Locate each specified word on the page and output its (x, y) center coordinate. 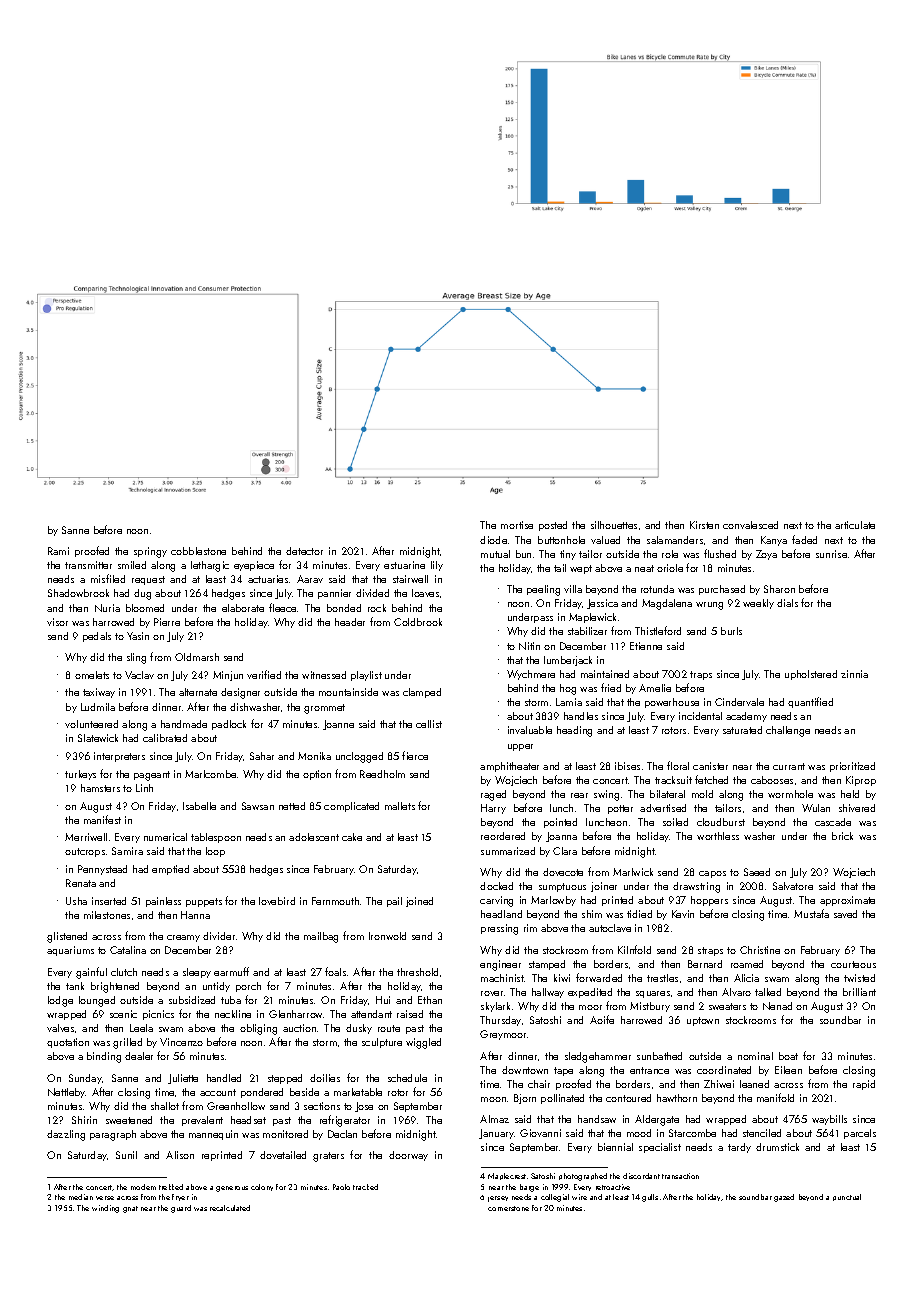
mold (702, 794)
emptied (170, 870)
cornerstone (508, 1208)
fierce (415, 755)
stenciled (762, 1133)
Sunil (126, 1155)
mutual (495, 554)
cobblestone (198, 551)
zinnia (854, 674)
